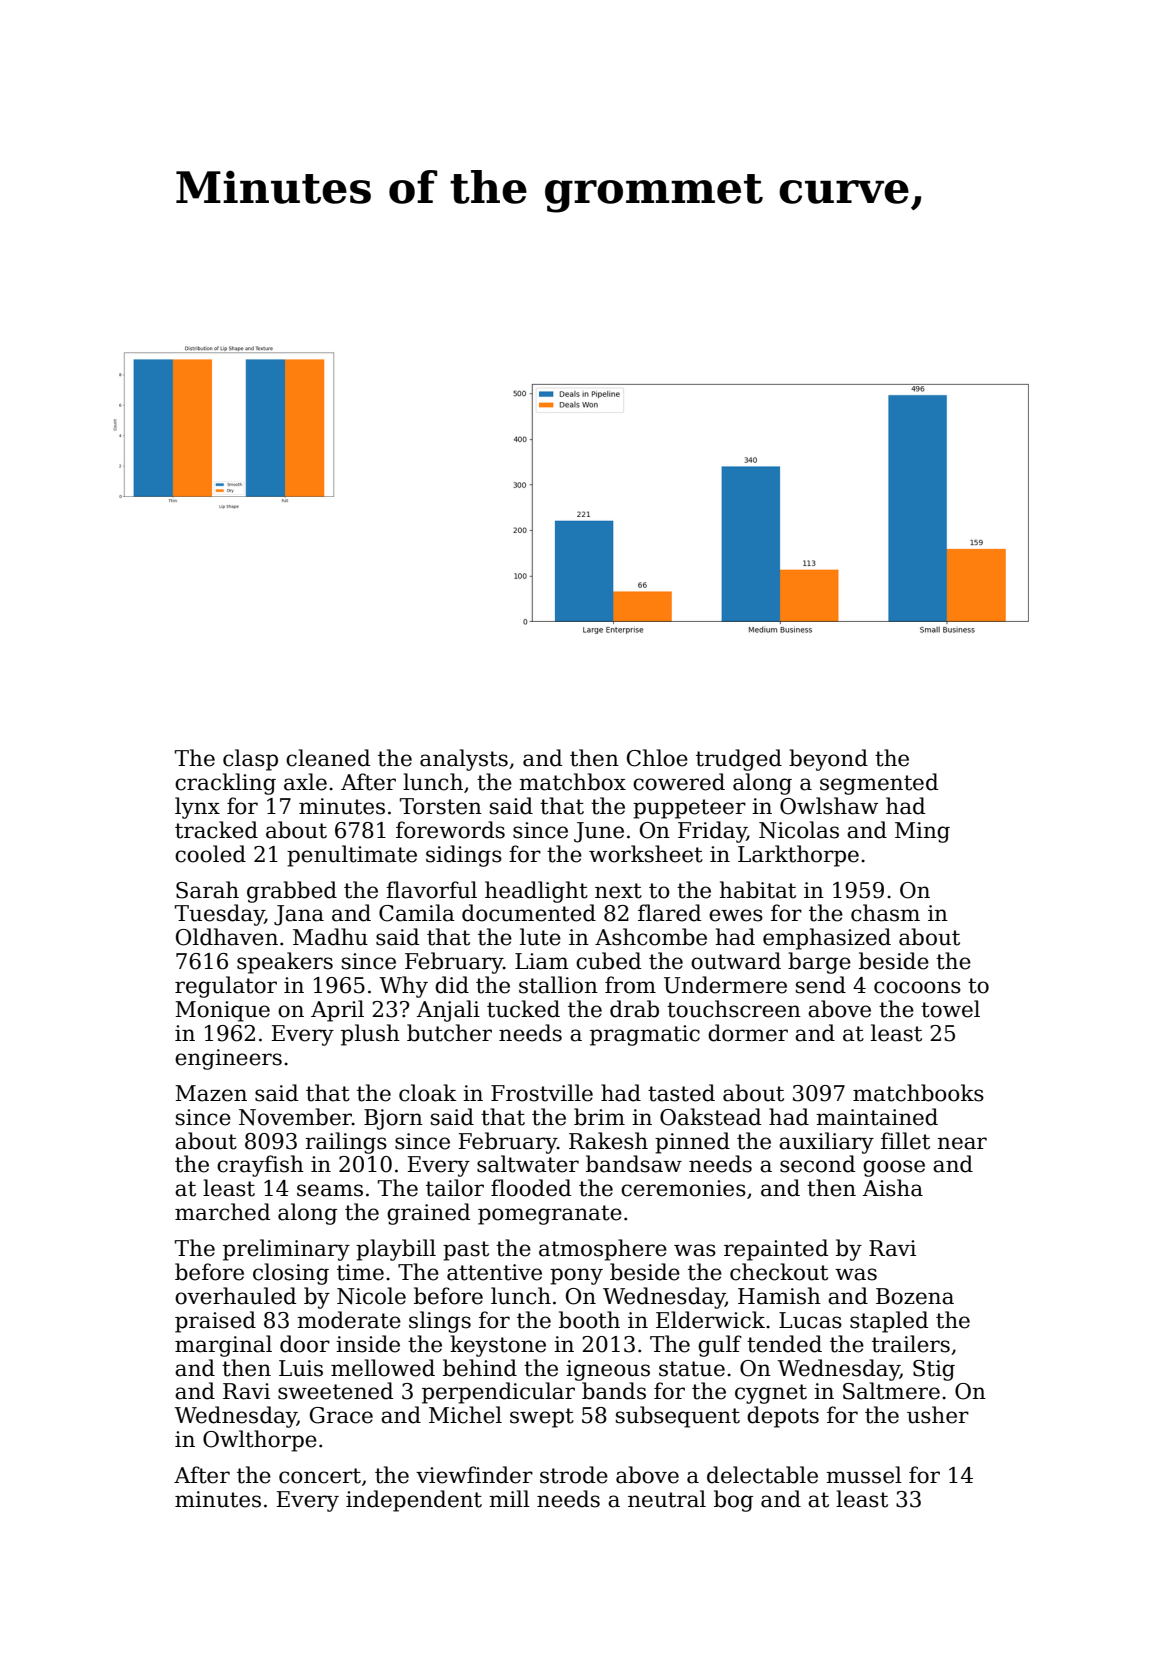 This document has width=1165, height=1654. I want to click on Torsten, so click(441, 806).
